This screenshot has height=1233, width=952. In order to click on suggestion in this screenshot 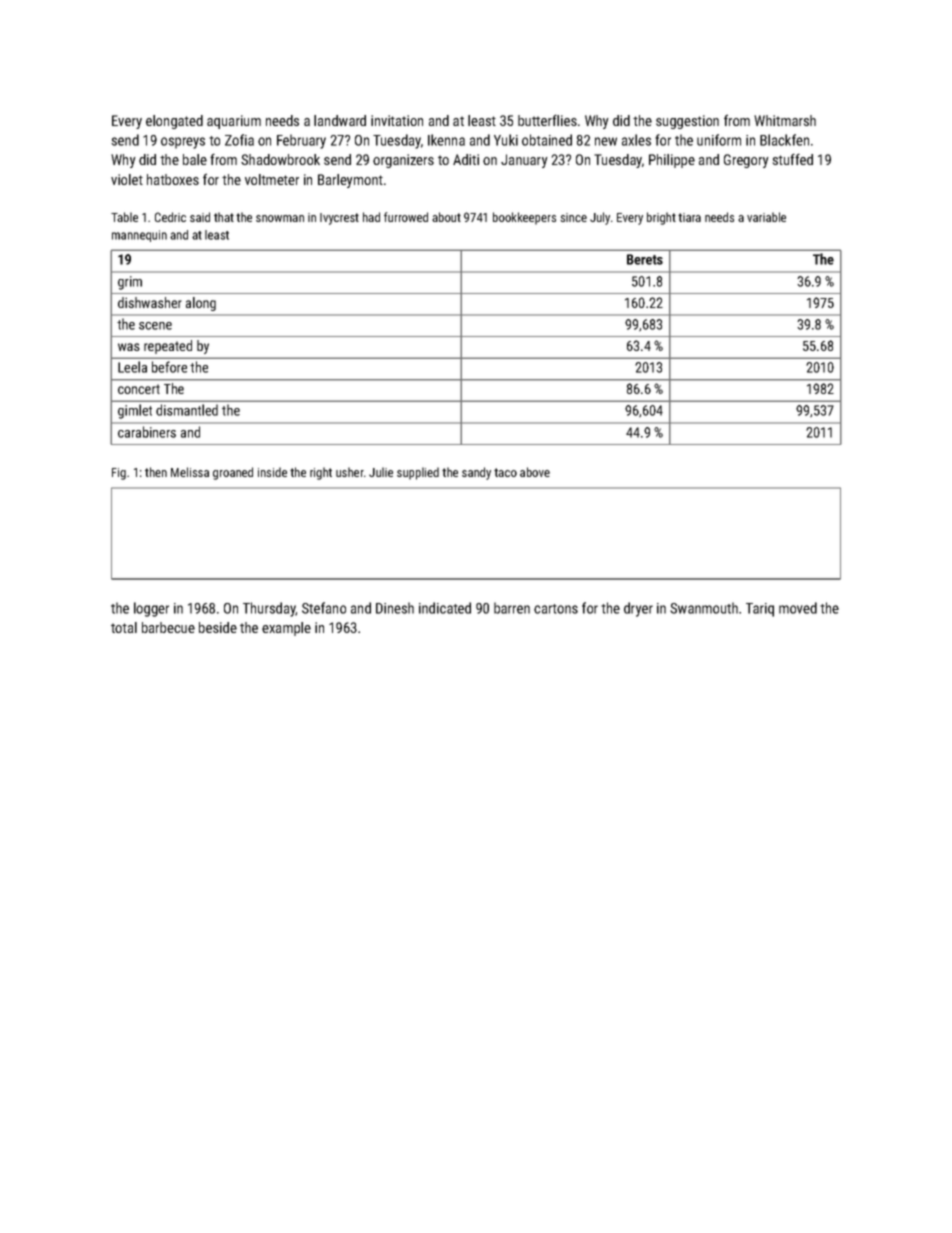, I will do `click(687, 122)`.
